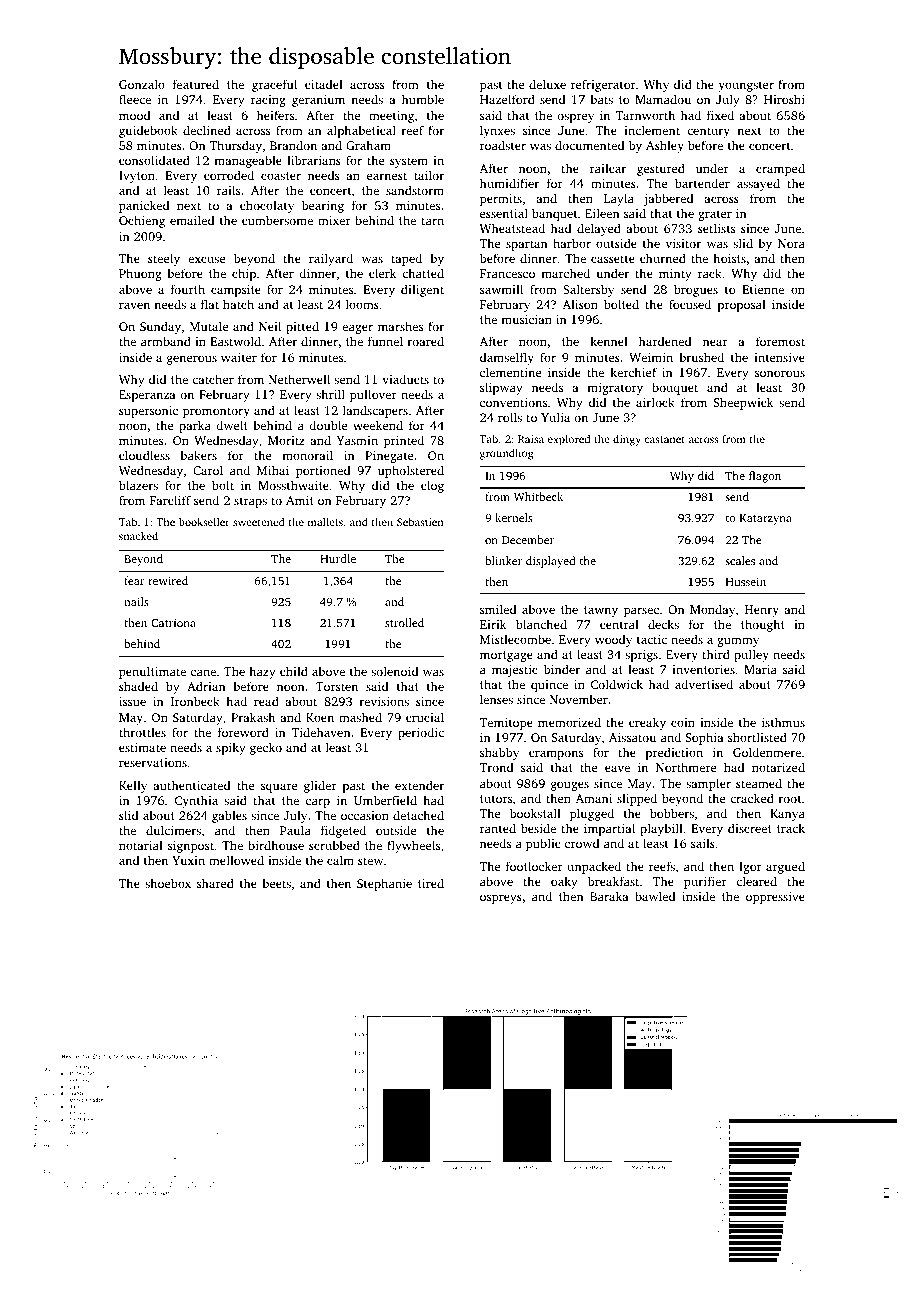 The width and height of the document is (924, 1308). Describe the element at coordinates (784, 99) in the document. I see `Hiroshi` at that location.
